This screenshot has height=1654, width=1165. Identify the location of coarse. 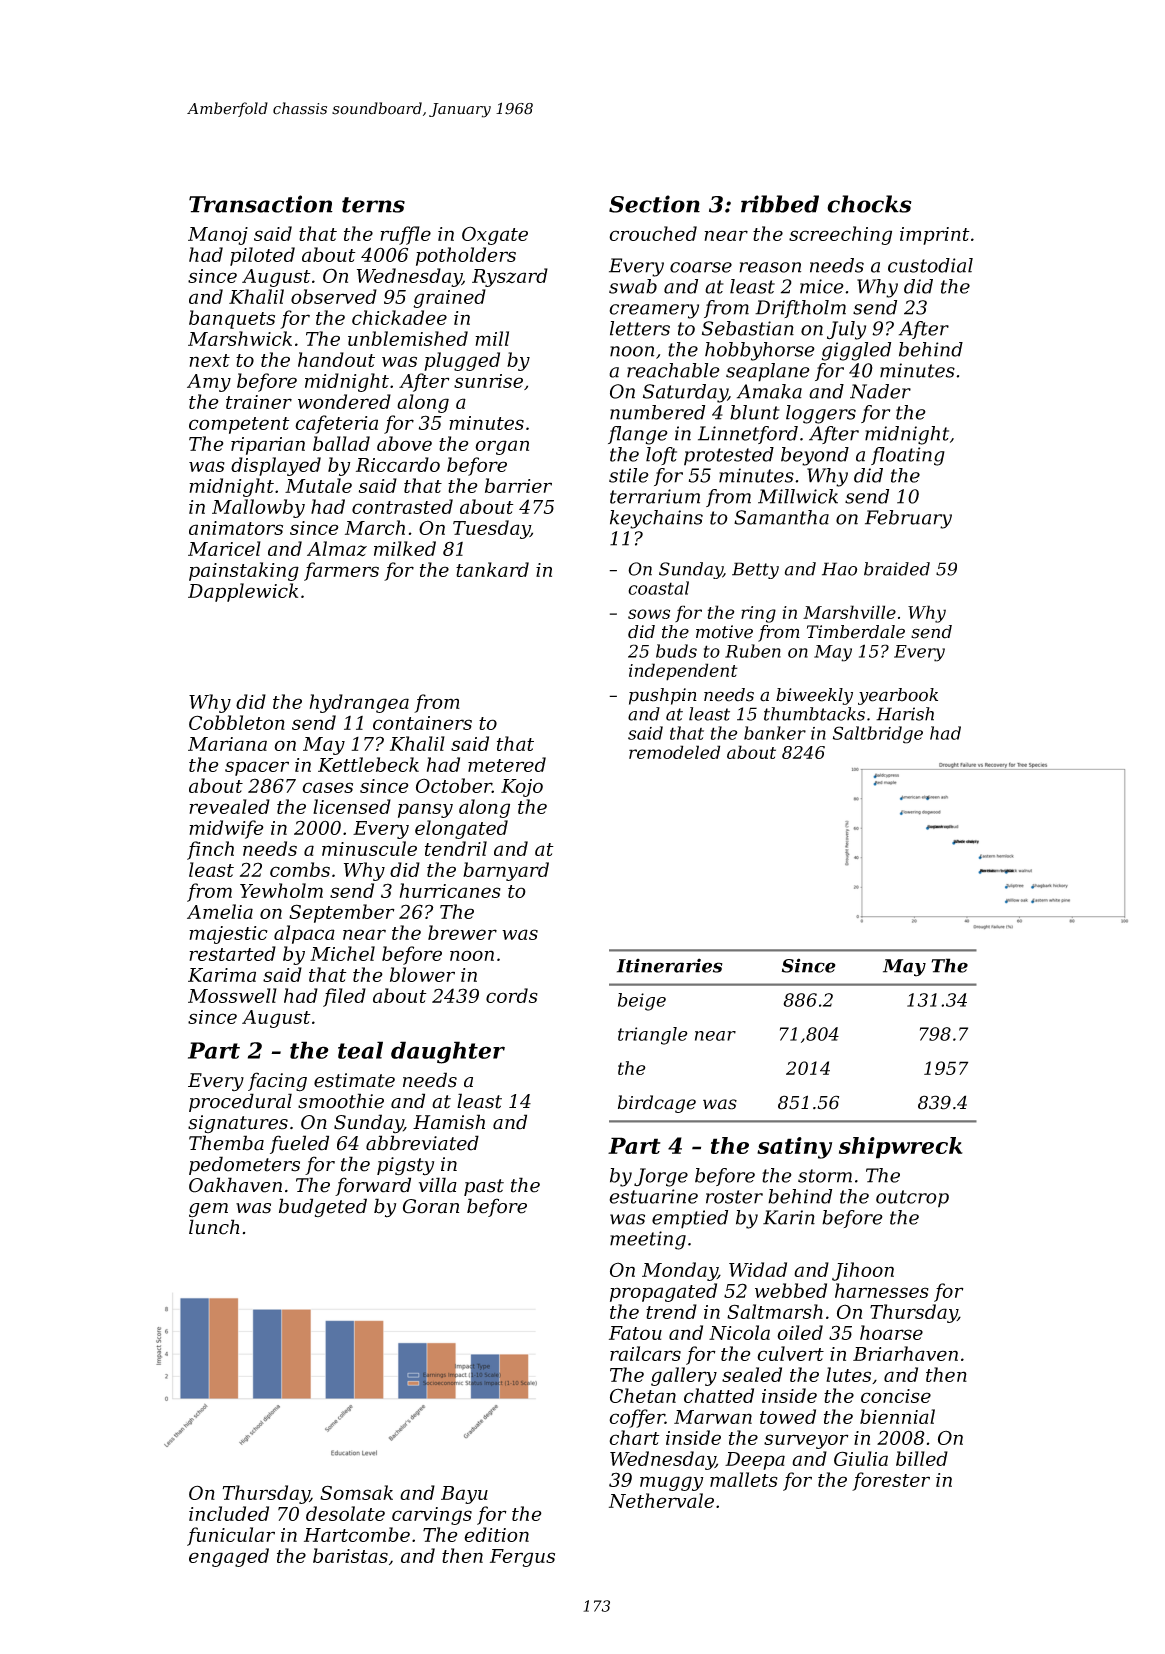
(701, 267).
